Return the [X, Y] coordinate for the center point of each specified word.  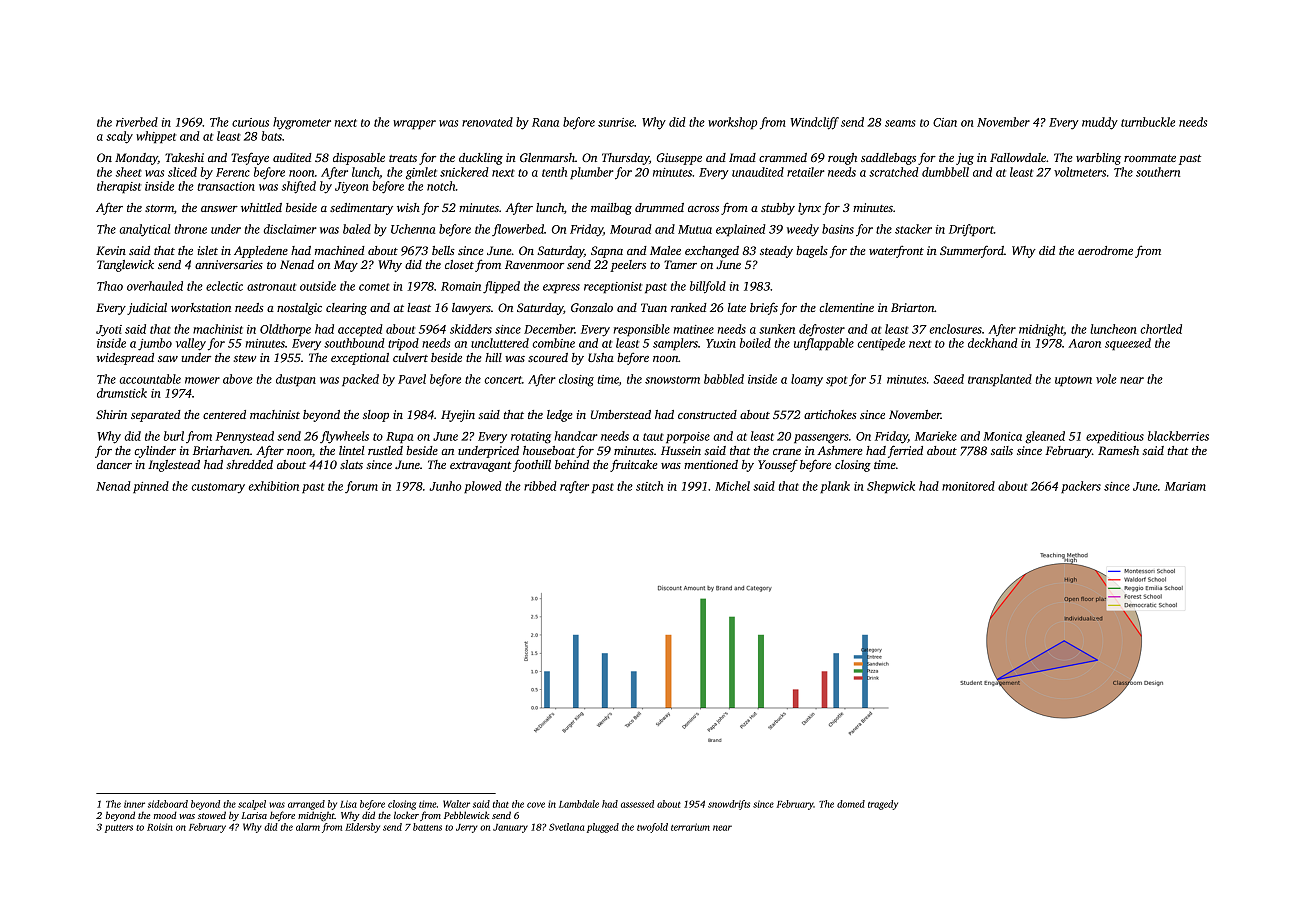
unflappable [824, 344]
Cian [945, 122]
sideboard [168, 804]
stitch [649, 486]
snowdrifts [729, 805]
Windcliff [814, 123]
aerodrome [1105, 250]
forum [361, 487]
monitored [968, 486]
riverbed [137, 122]
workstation [201, 307]
